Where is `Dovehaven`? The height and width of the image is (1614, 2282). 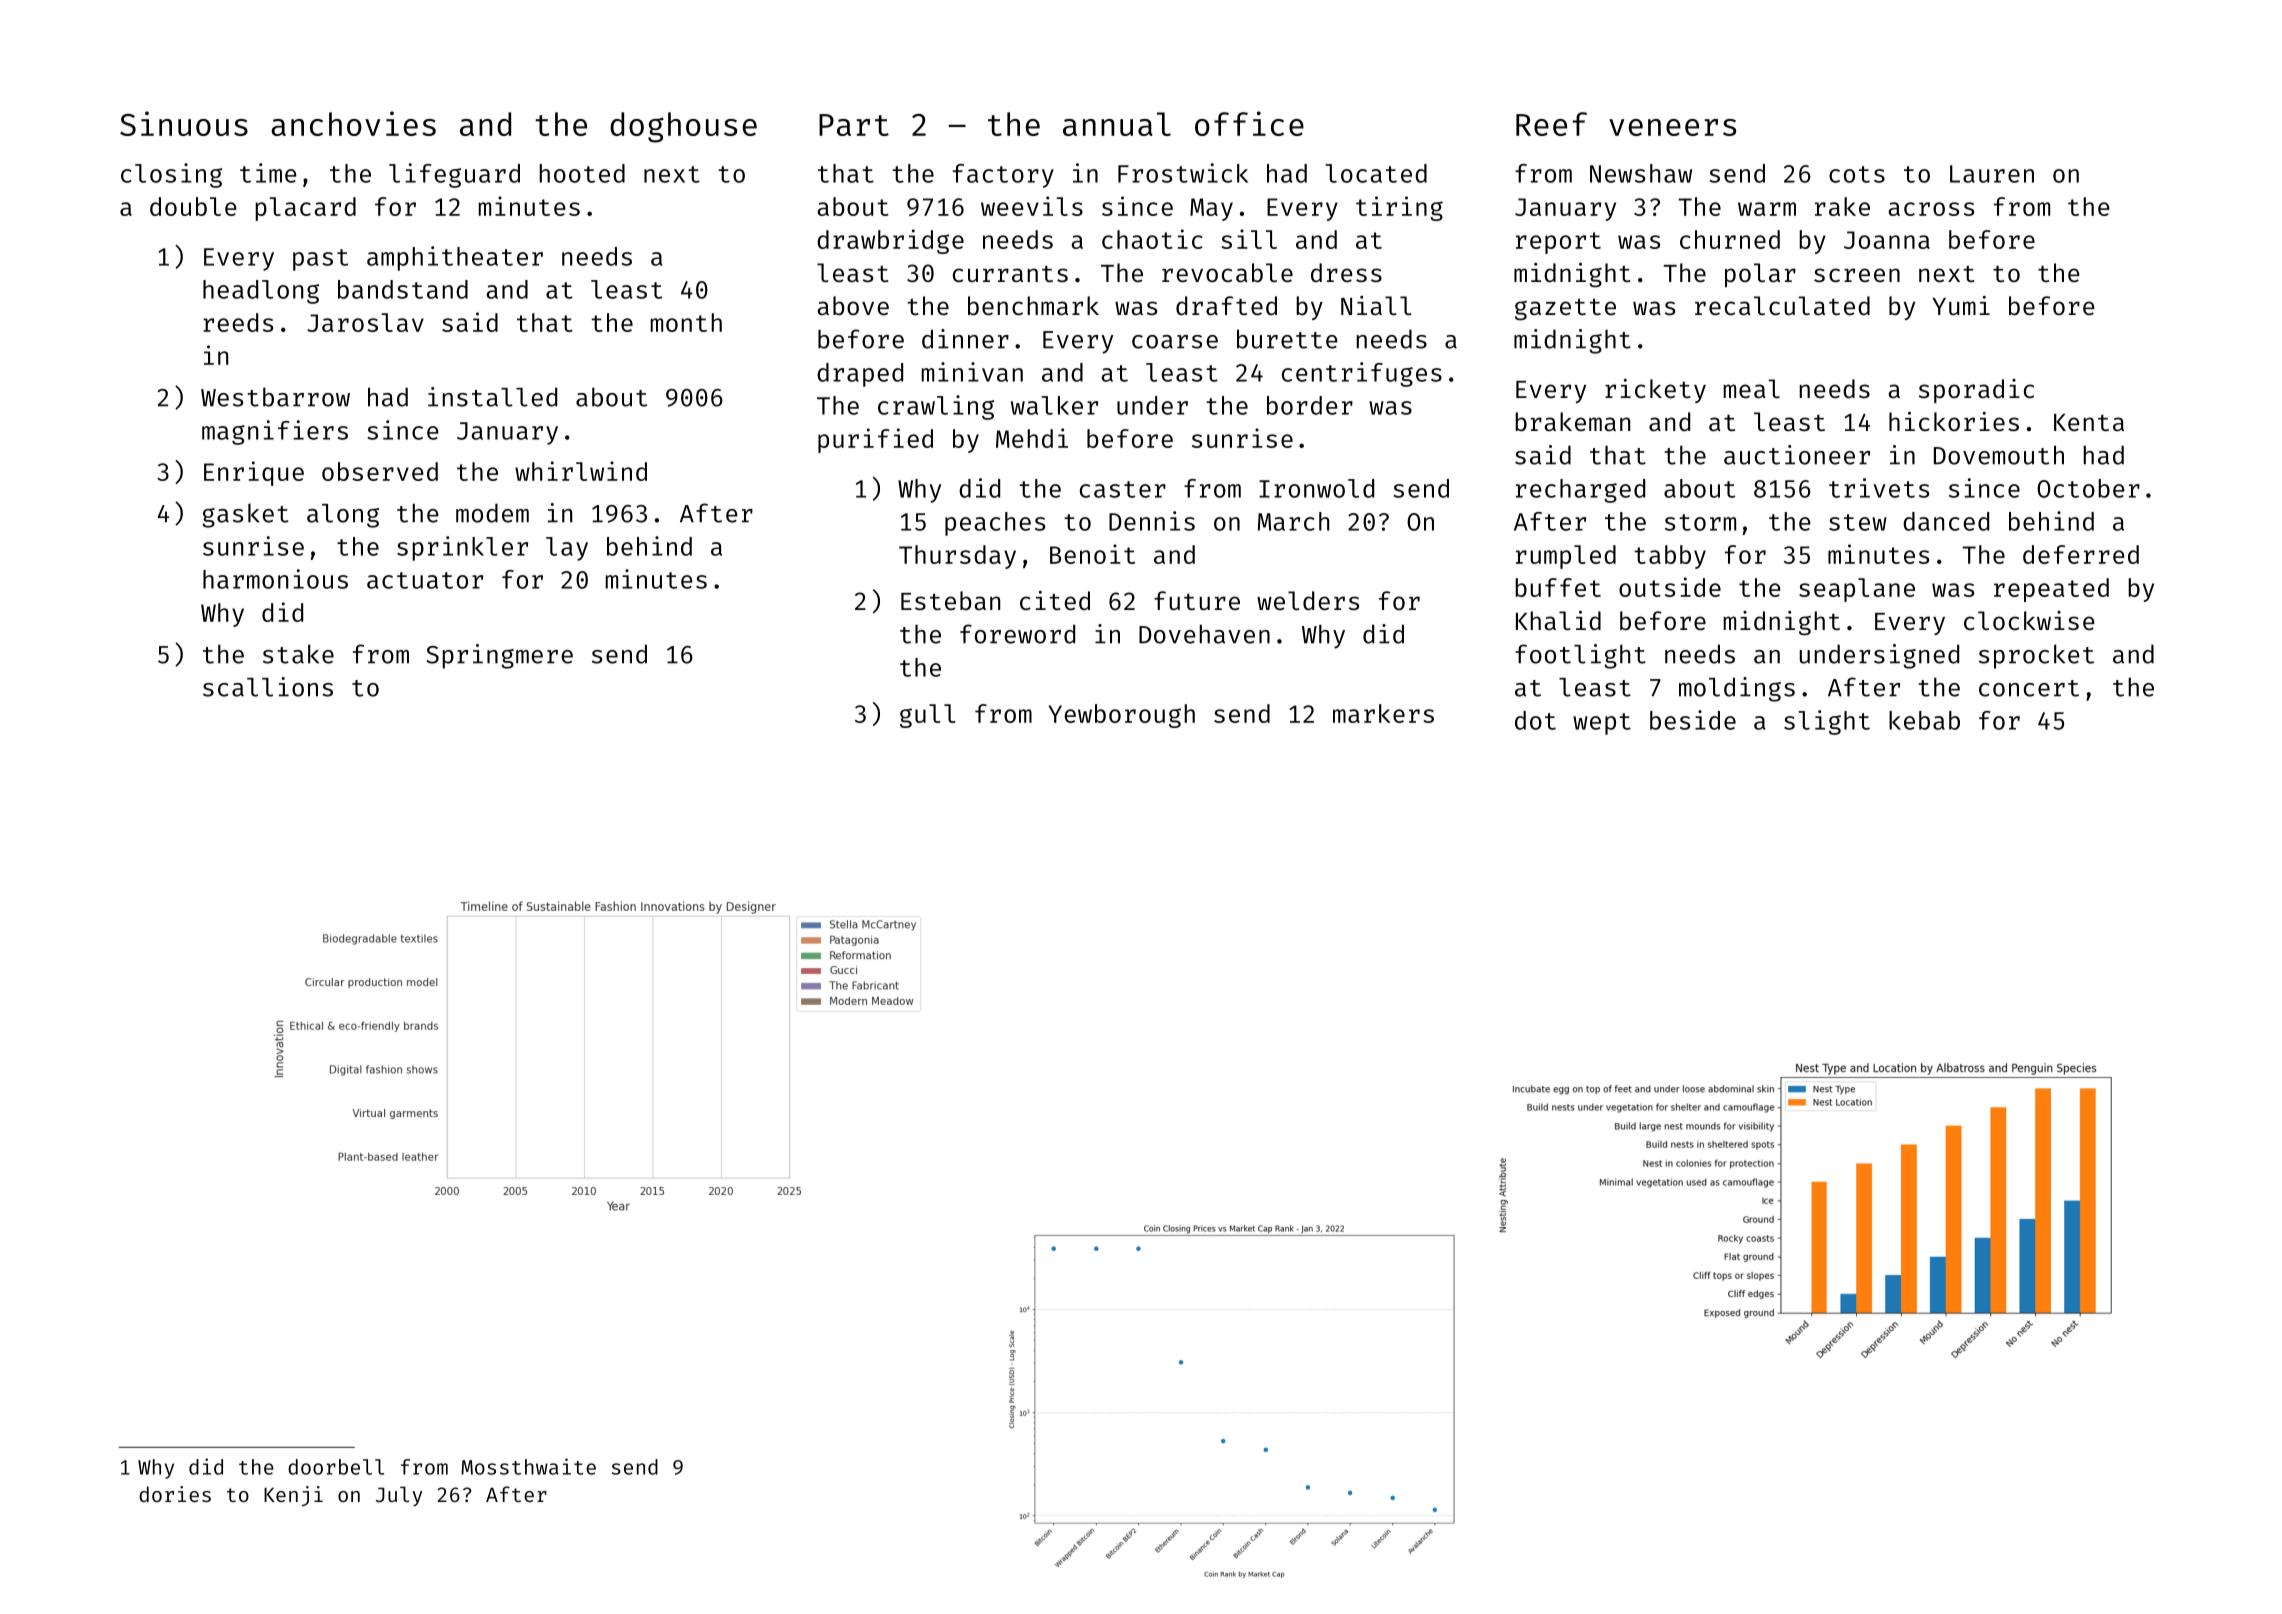
Dovehaven is located at coordinates (1204, 634).
